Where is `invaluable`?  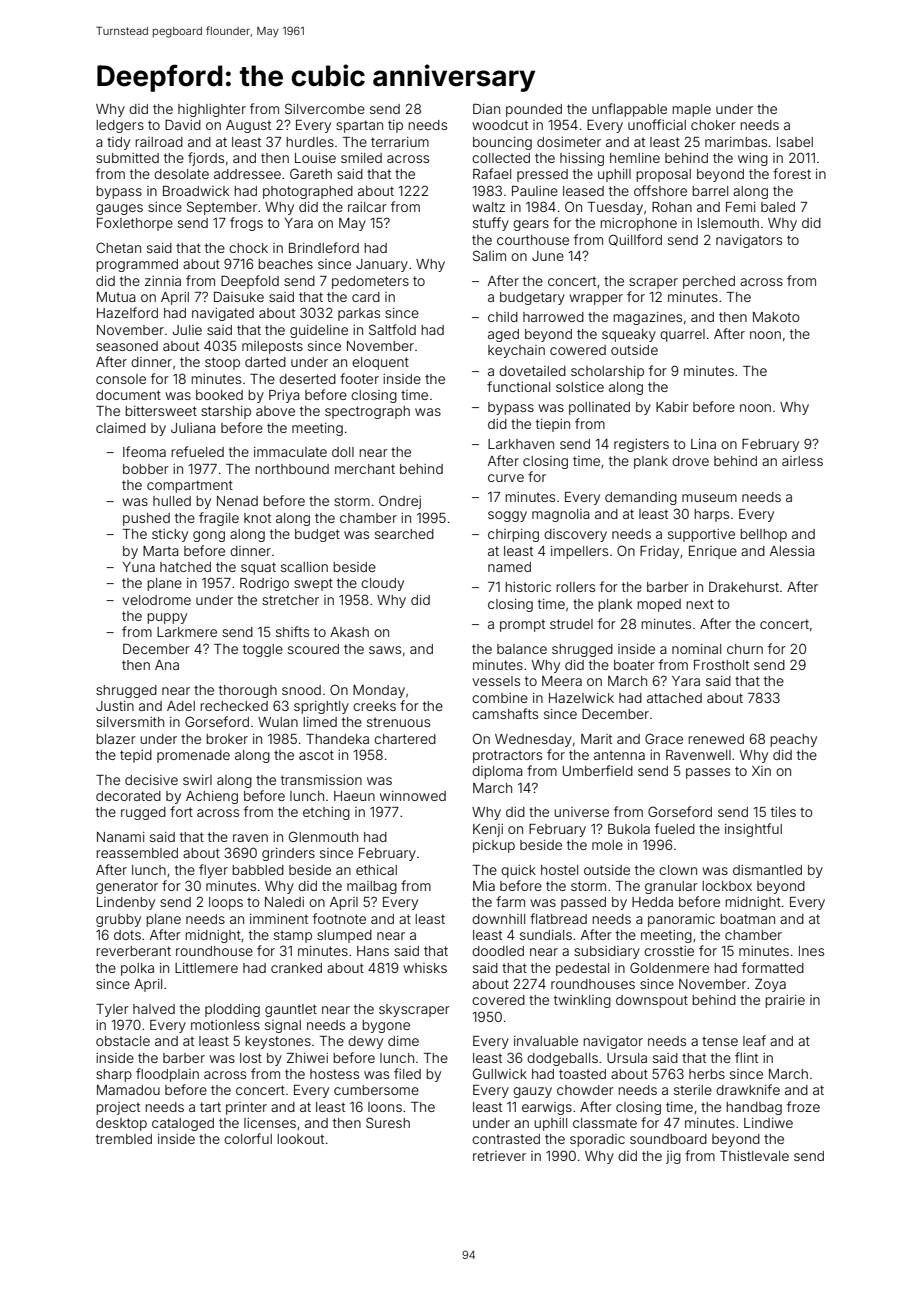 invaluable is located at coordinates (546, 1041).
